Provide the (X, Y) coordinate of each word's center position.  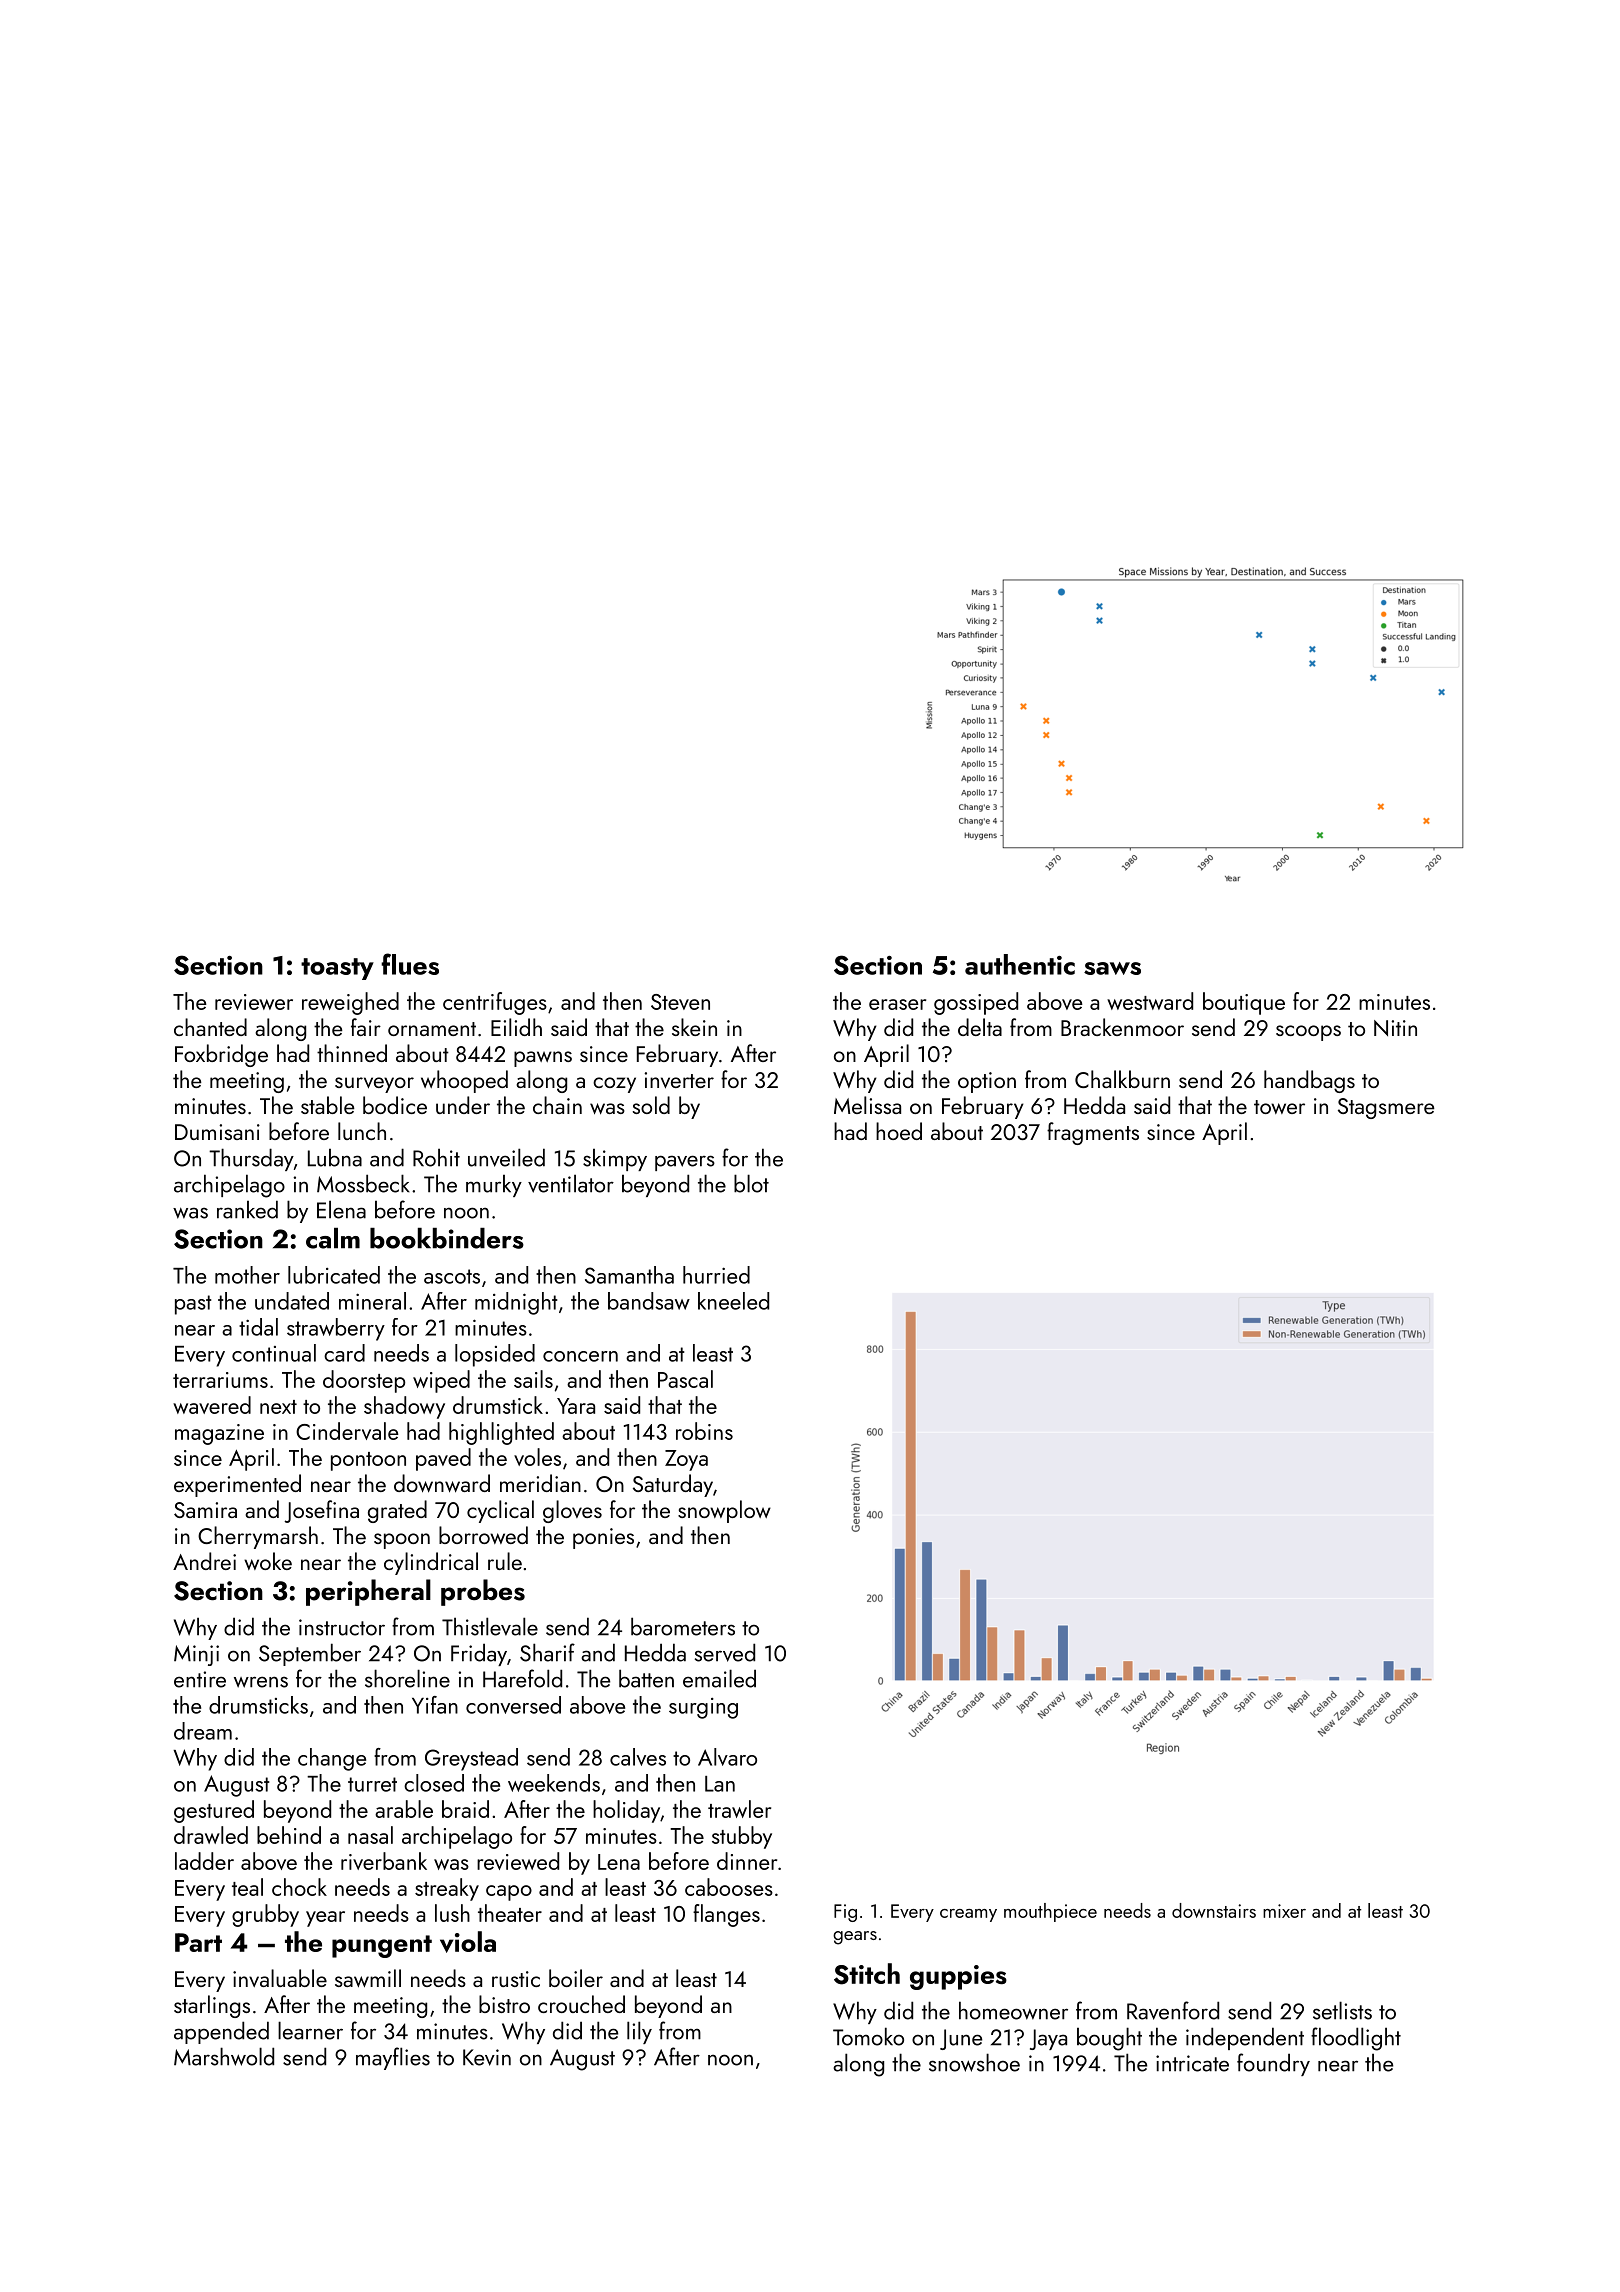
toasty (337, 969)
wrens (261, 1682)
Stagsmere (1386, 1108)
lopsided (495, 1355)
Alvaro (727, 1757)
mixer (1284, 1911)
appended (221, 2032)
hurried (716, 1275)
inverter (679, 1080)
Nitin (1395, 1028)
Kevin (487, 2057)
